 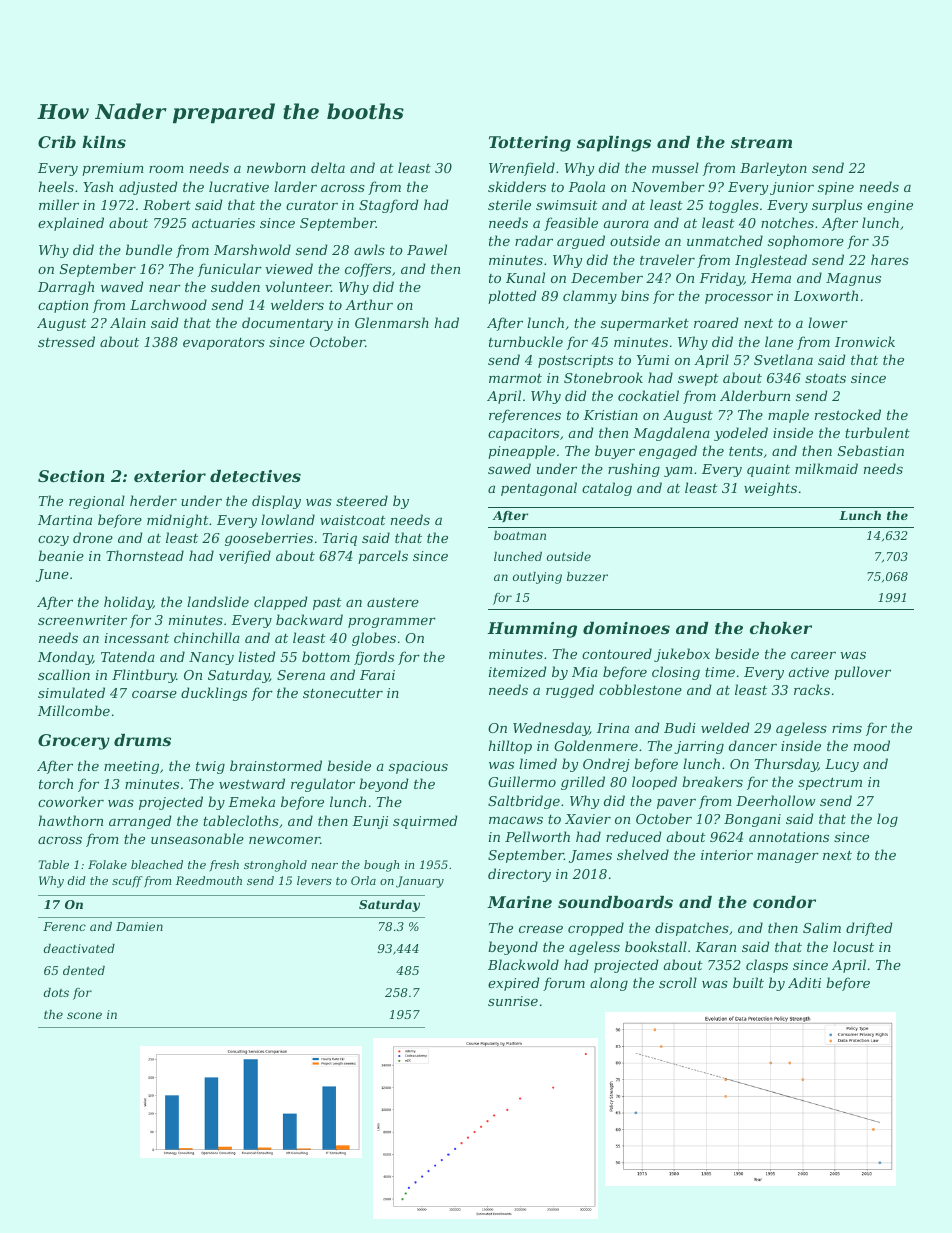 What do you see at coordinates (853, 279) in the screenshot?
I see `Magnus` at bounding box center [853, 279].
